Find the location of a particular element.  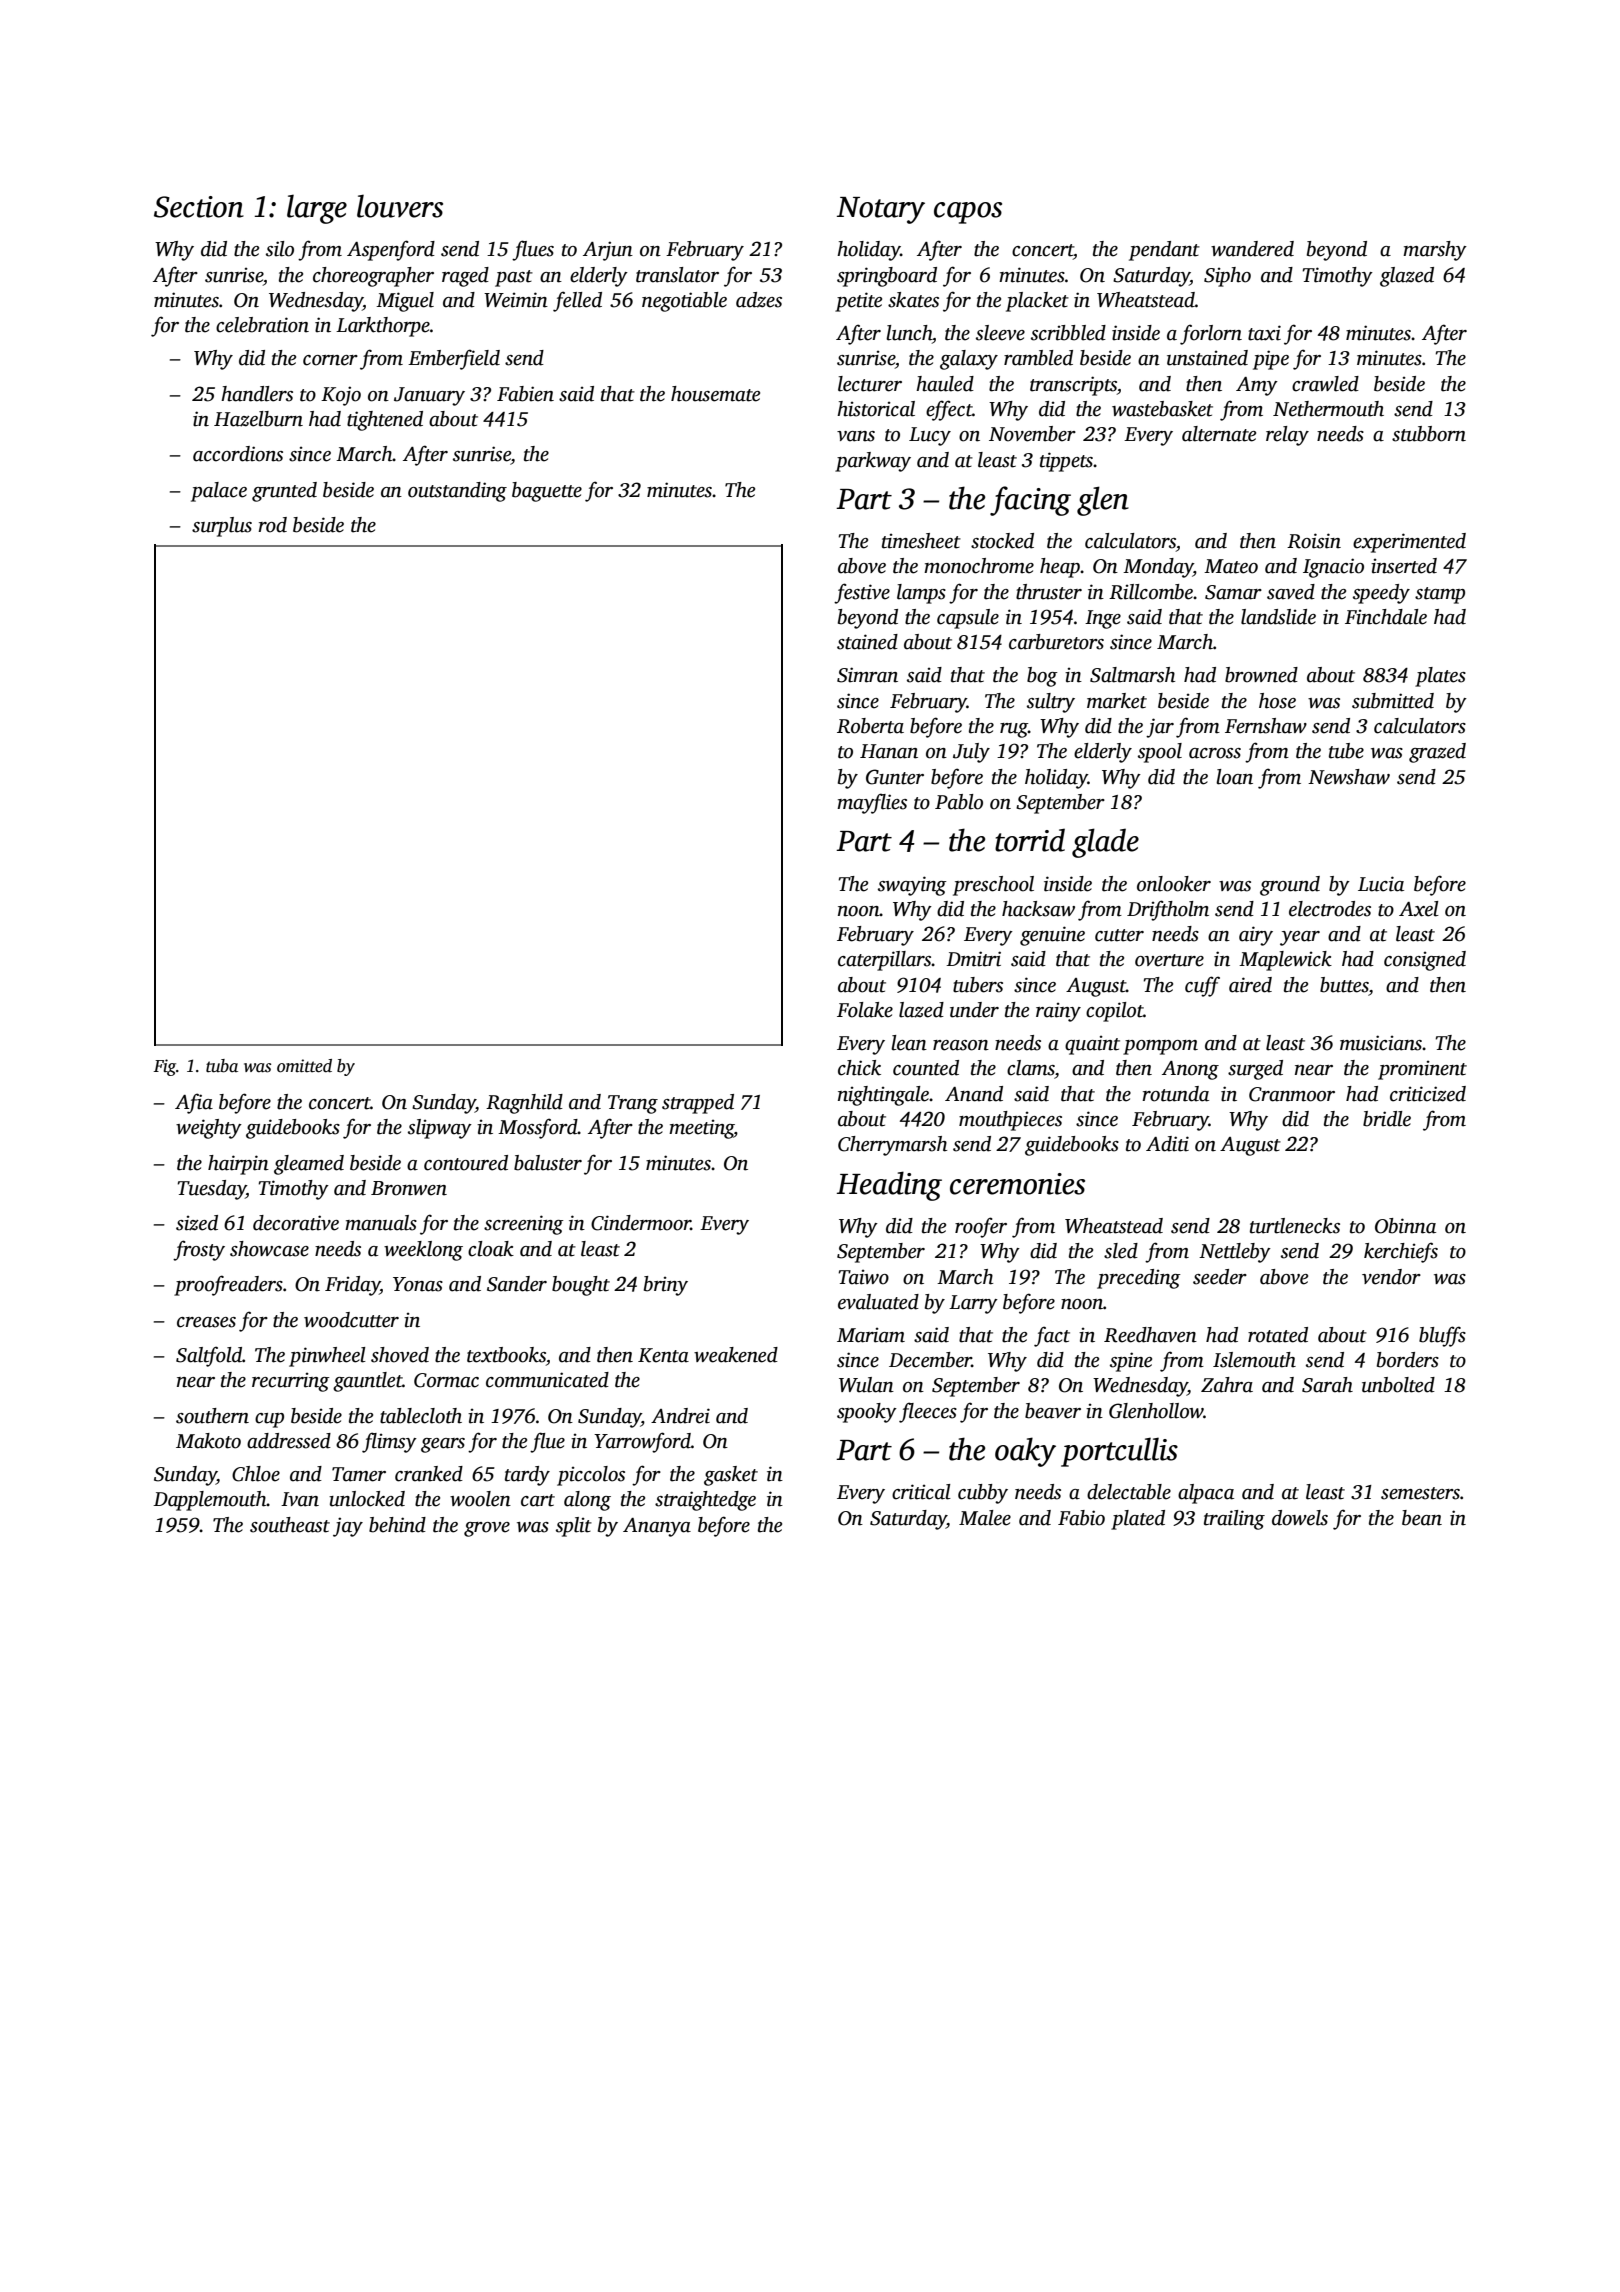

grunted is located at coordinates (284, 492).
